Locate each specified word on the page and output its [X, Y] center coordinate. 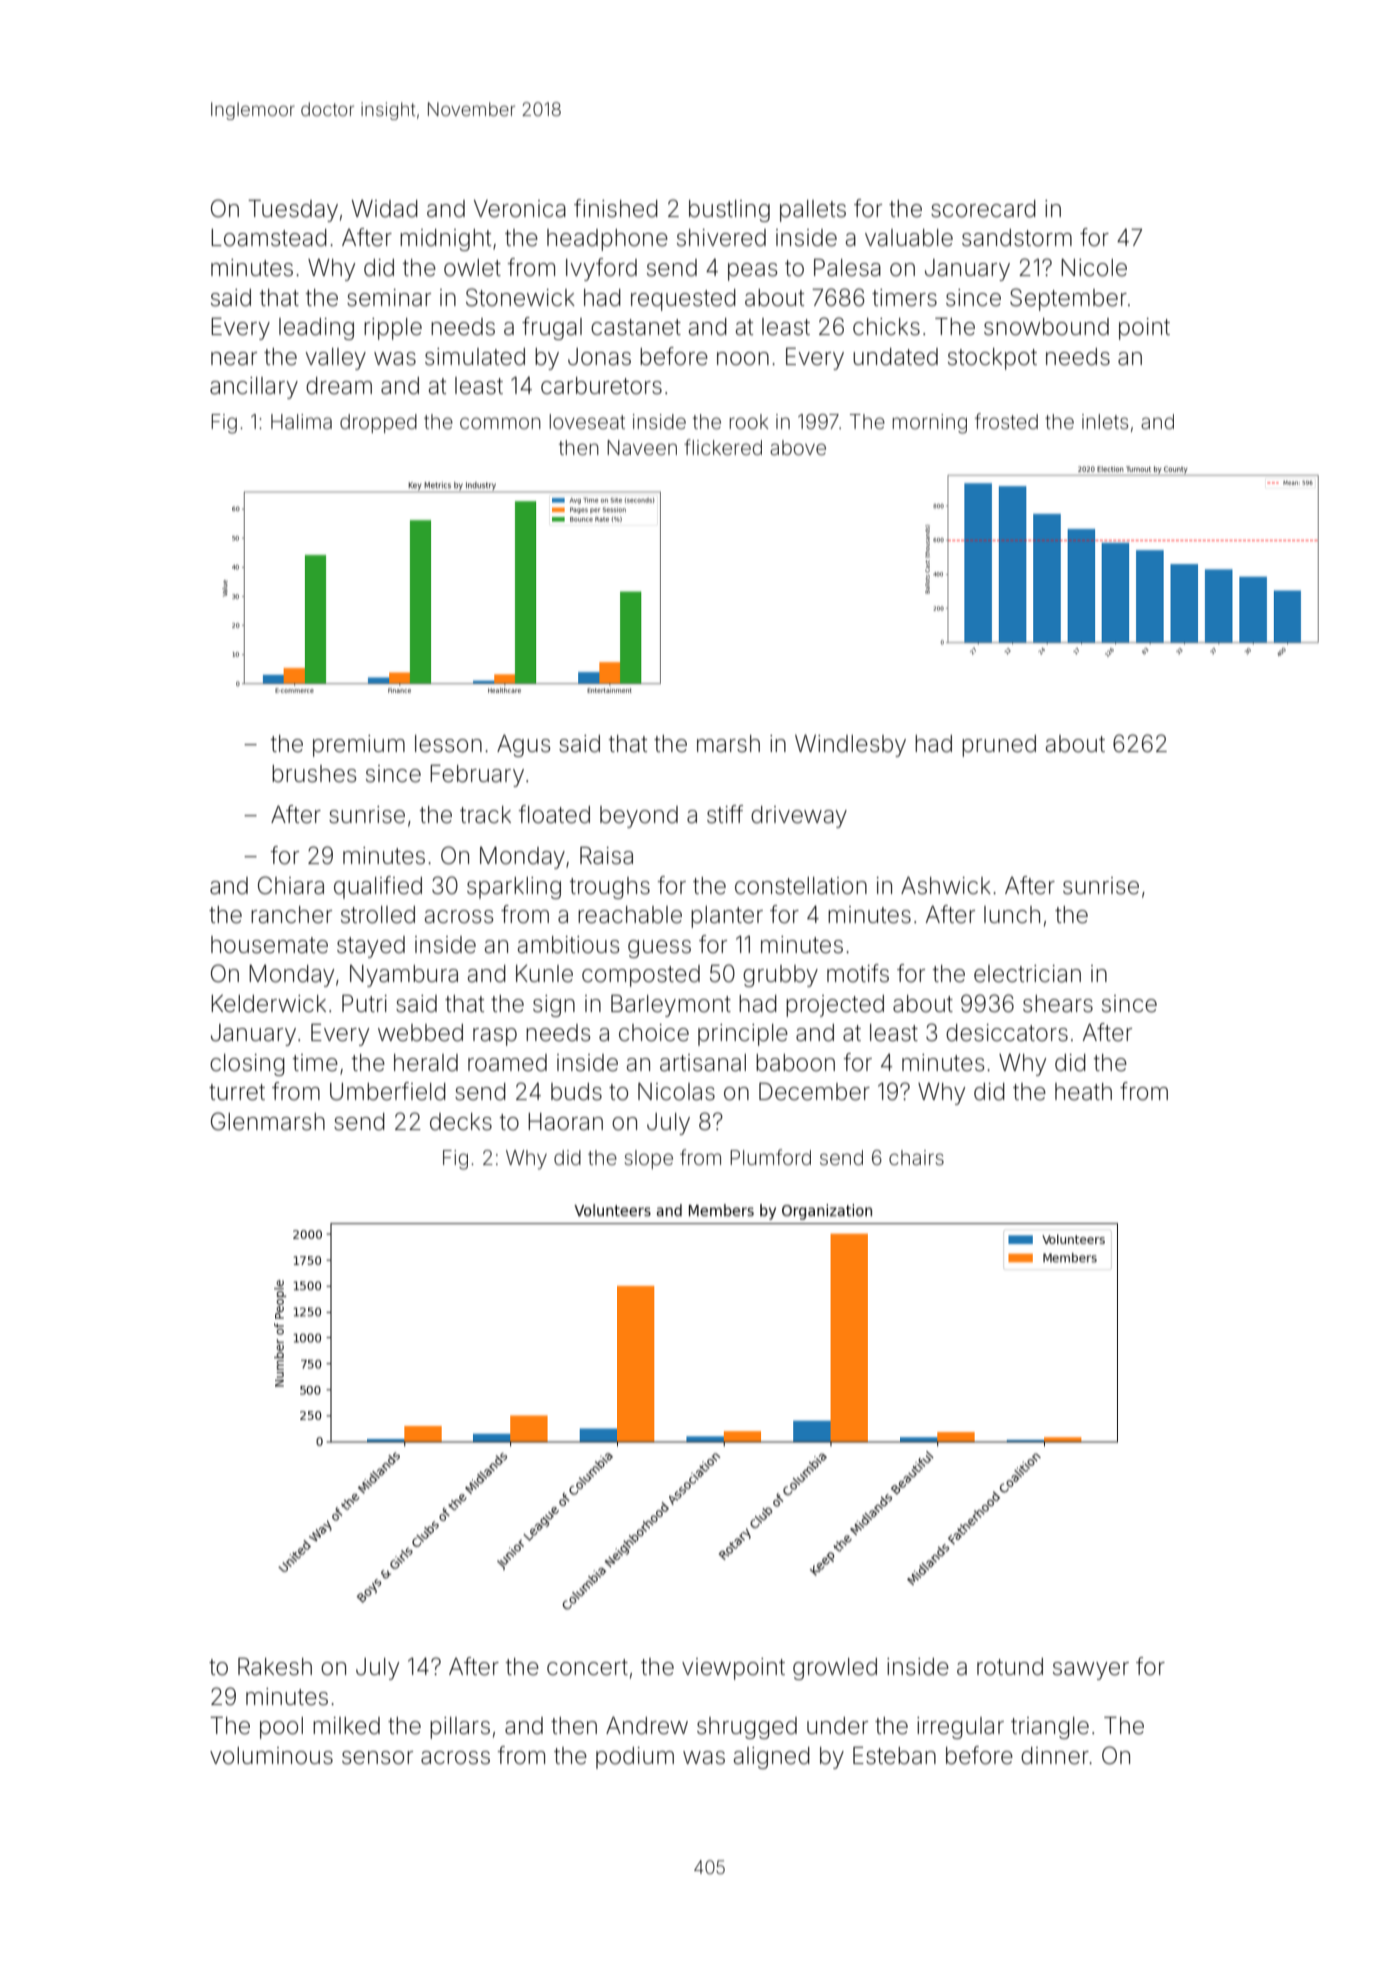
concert [587, 1667]
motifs [858, 973]
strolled [378, 915]
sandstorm [1017, 238]
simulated [475, 357]
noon [743, 359]
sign [554, 1006]
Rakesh [275, 1667]
